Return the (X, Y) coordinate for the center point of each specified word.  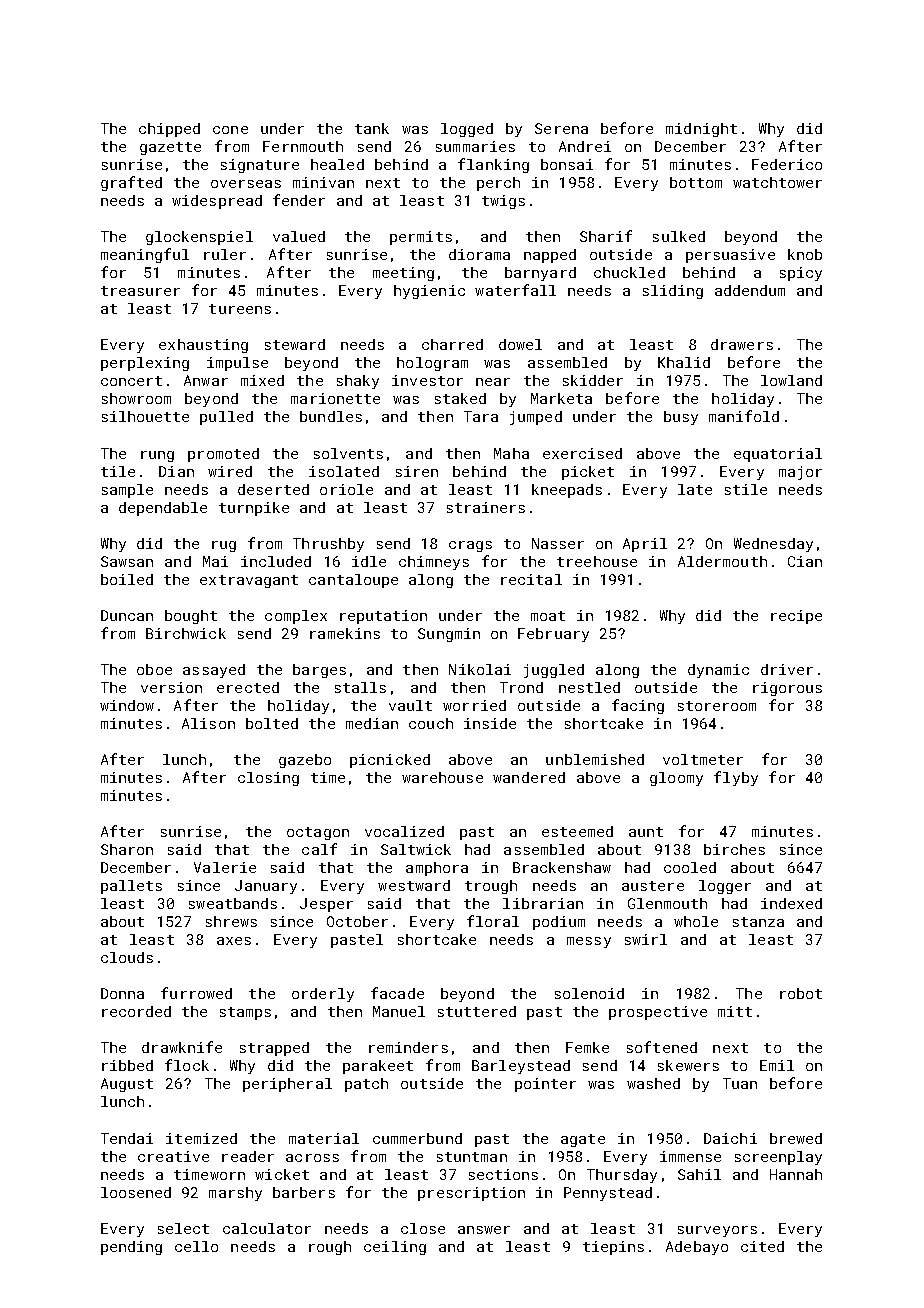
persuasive (730, 256)
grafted (131, 183)
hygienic (429, 292)
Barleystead (521, 1067)
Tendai (127, 1138)
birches (734, 849)
